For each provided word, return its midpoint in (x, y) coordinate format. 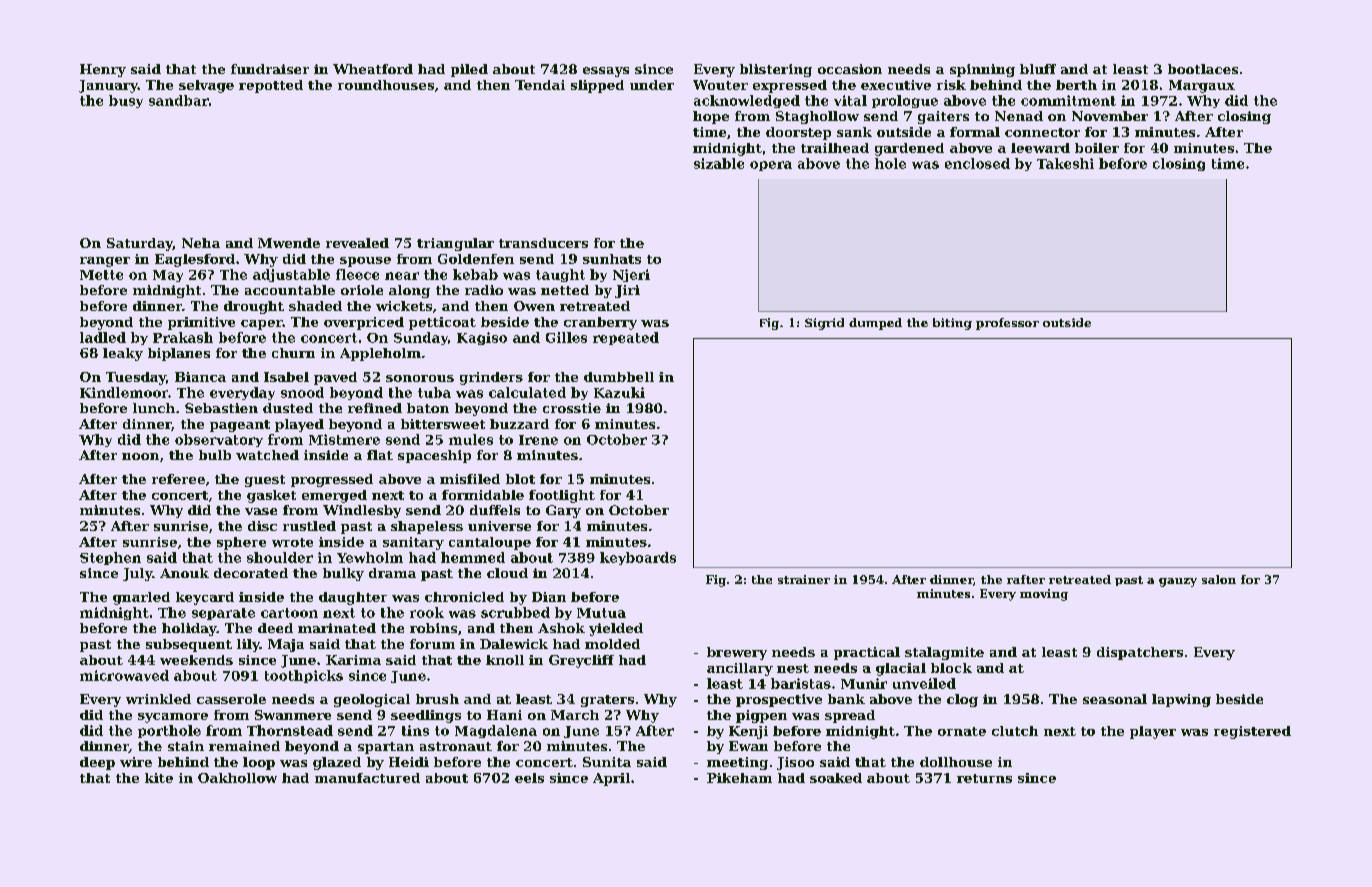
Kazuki (619, 392)
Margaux (1202, 86)
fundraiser (270, 69)
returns (984, 778)
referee (178, 479)
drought (254, 307)
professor (1007, 324)
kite (159, 778)
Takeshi (1065, 163)
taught (560, 275)
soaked (836, 778)
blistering (776, 70)
